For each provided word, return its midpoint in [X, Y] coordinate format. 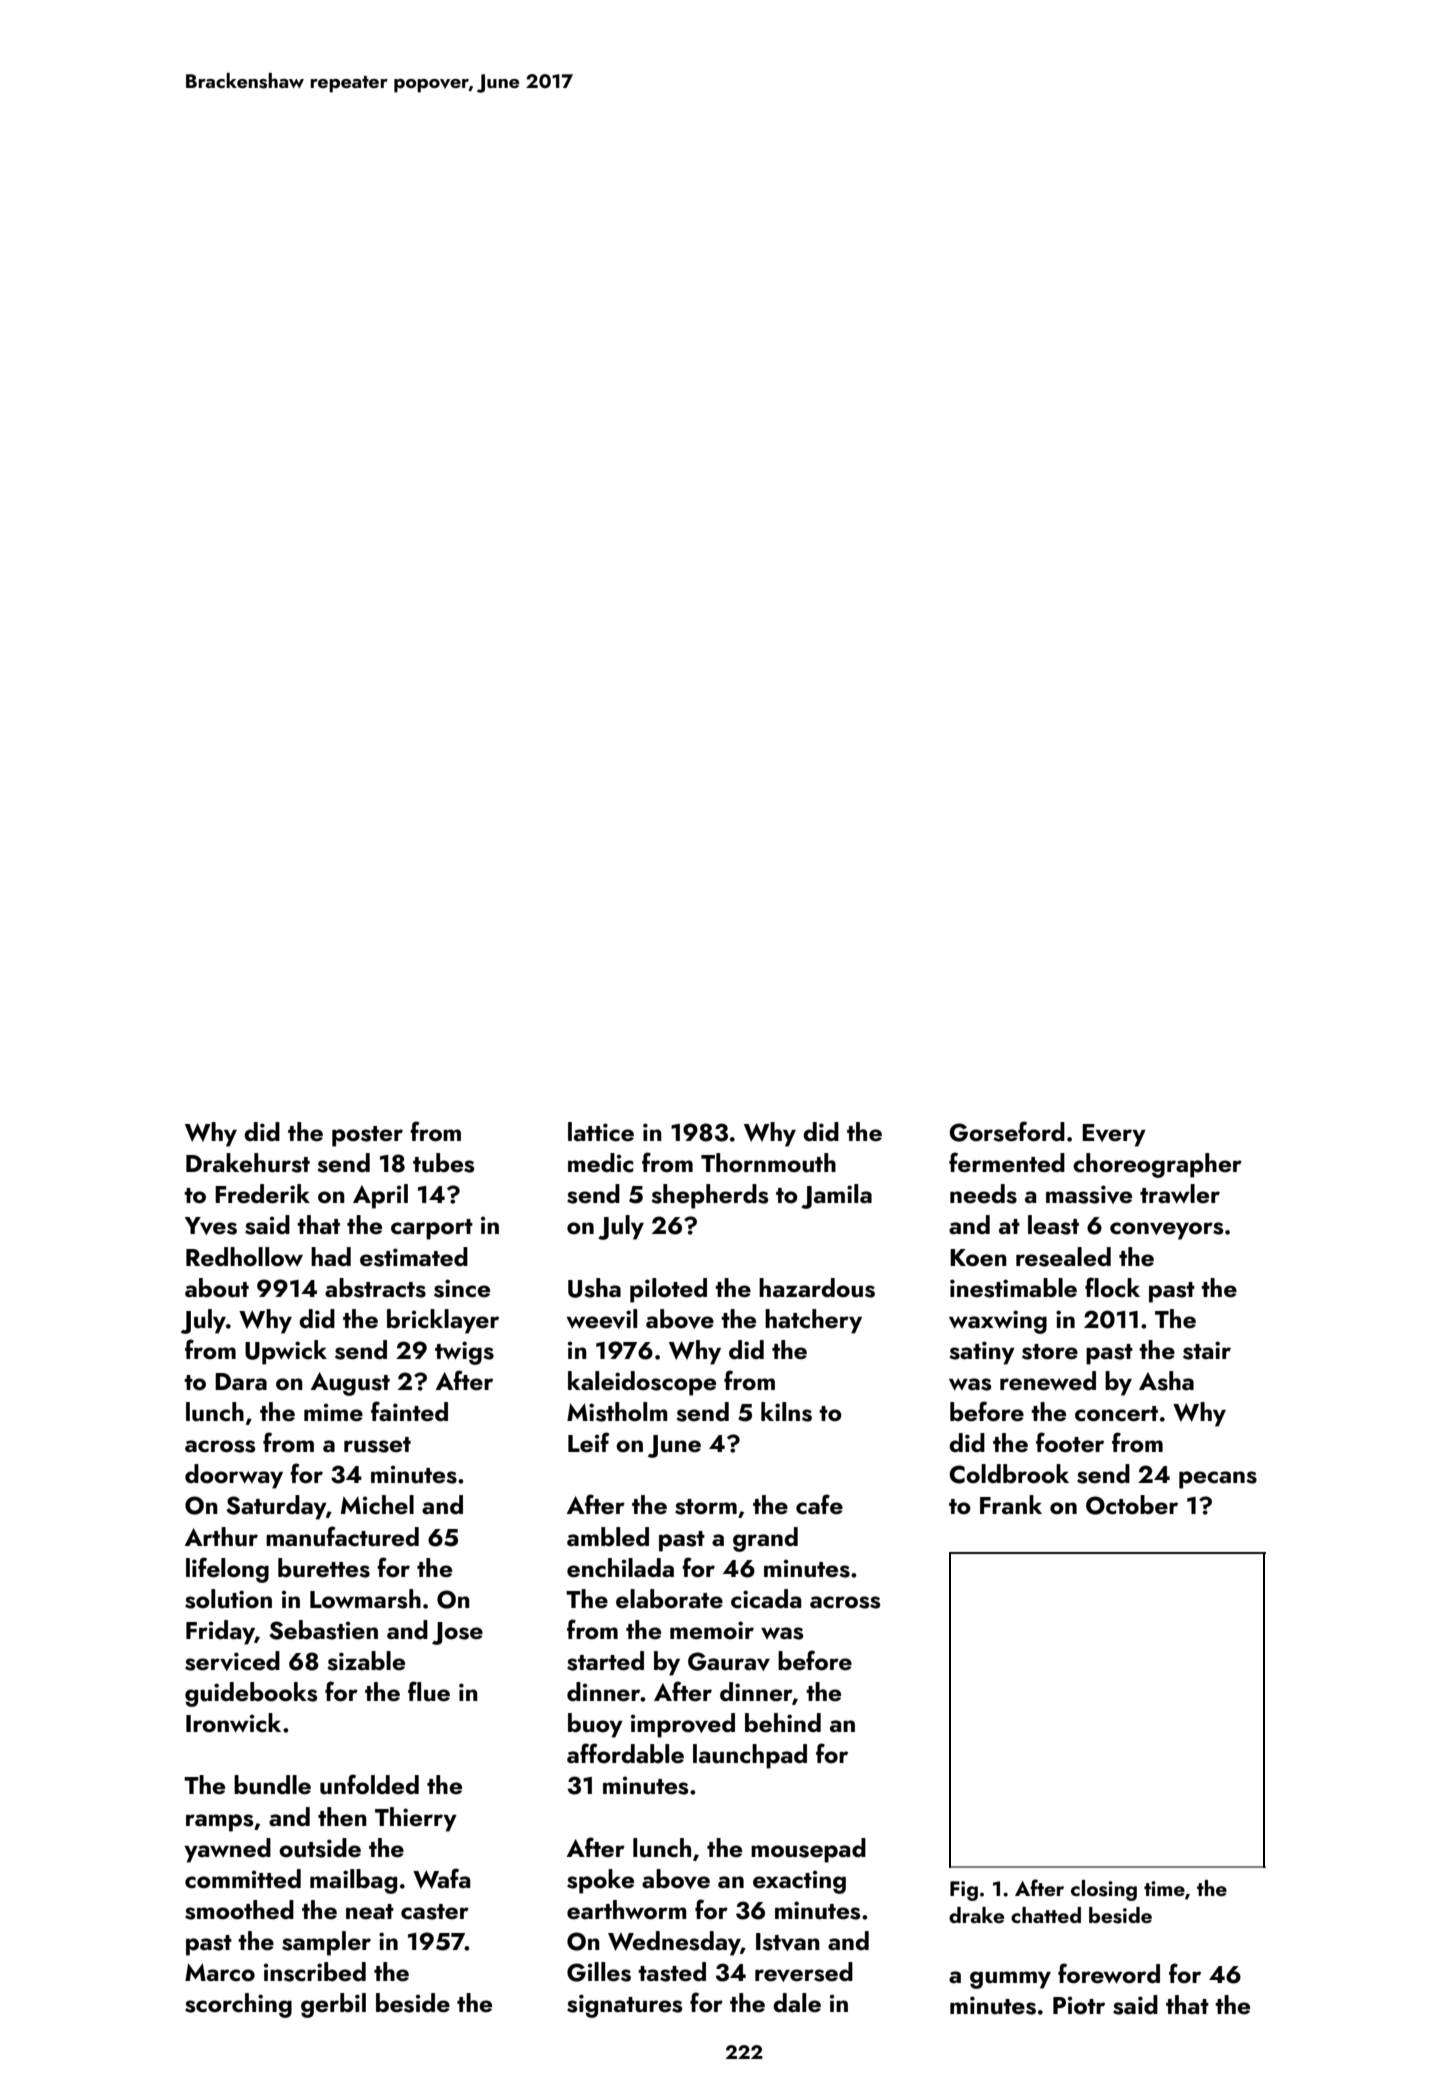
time [1164, 1888]
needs [983, 1194]
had [331, 1256]
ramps [219, 1823]
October [1132, 1505]
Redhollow [244, 1257]
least [1053, 1225]
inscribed [315, 1972]
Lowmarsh [365, 1599]
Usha [594, 1288]
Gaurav [729, 1661]
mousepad [808, 1850]
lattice [601, 1132]
